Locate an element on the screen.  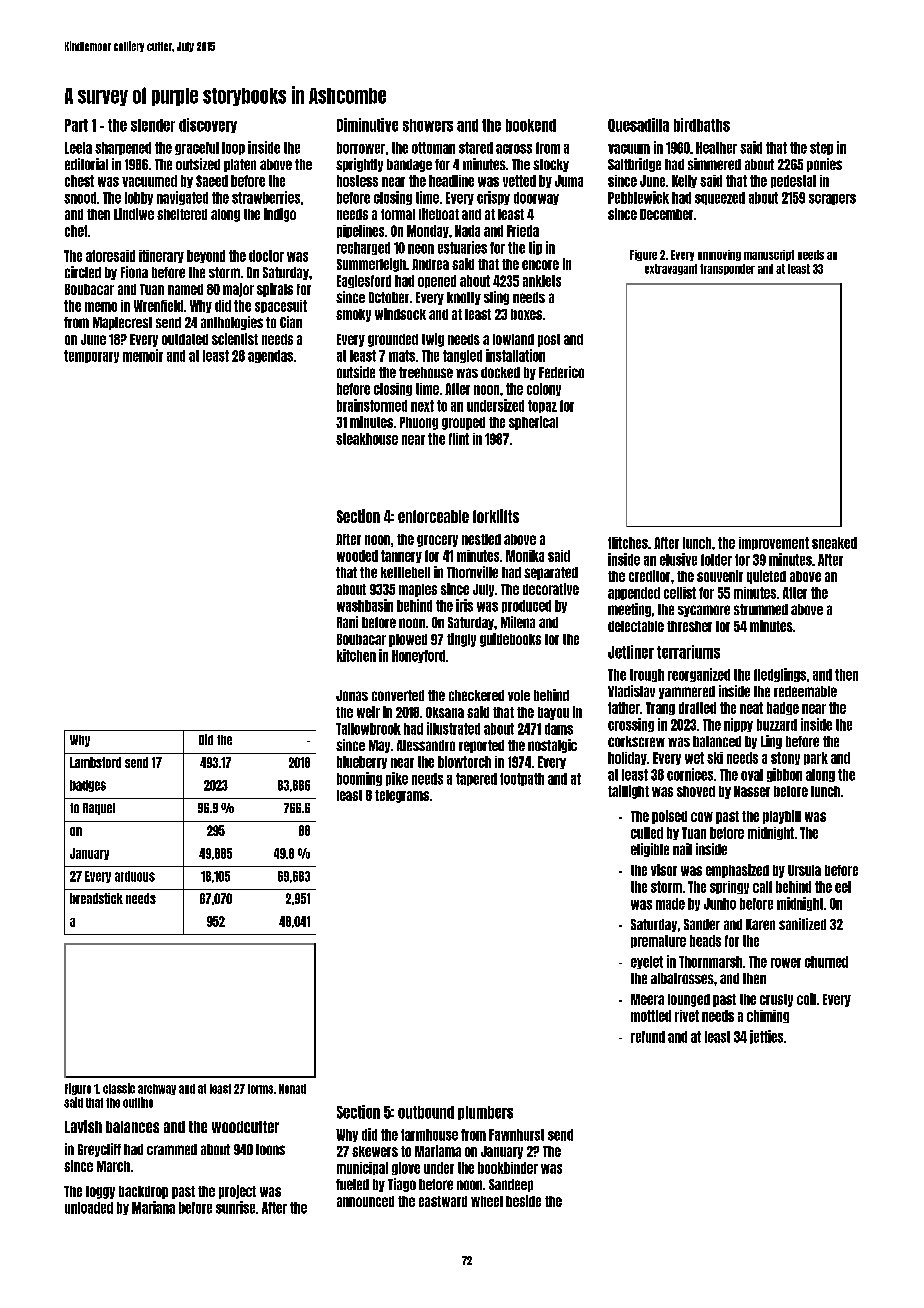
Mariana is located at coordinates (153, 1207).
